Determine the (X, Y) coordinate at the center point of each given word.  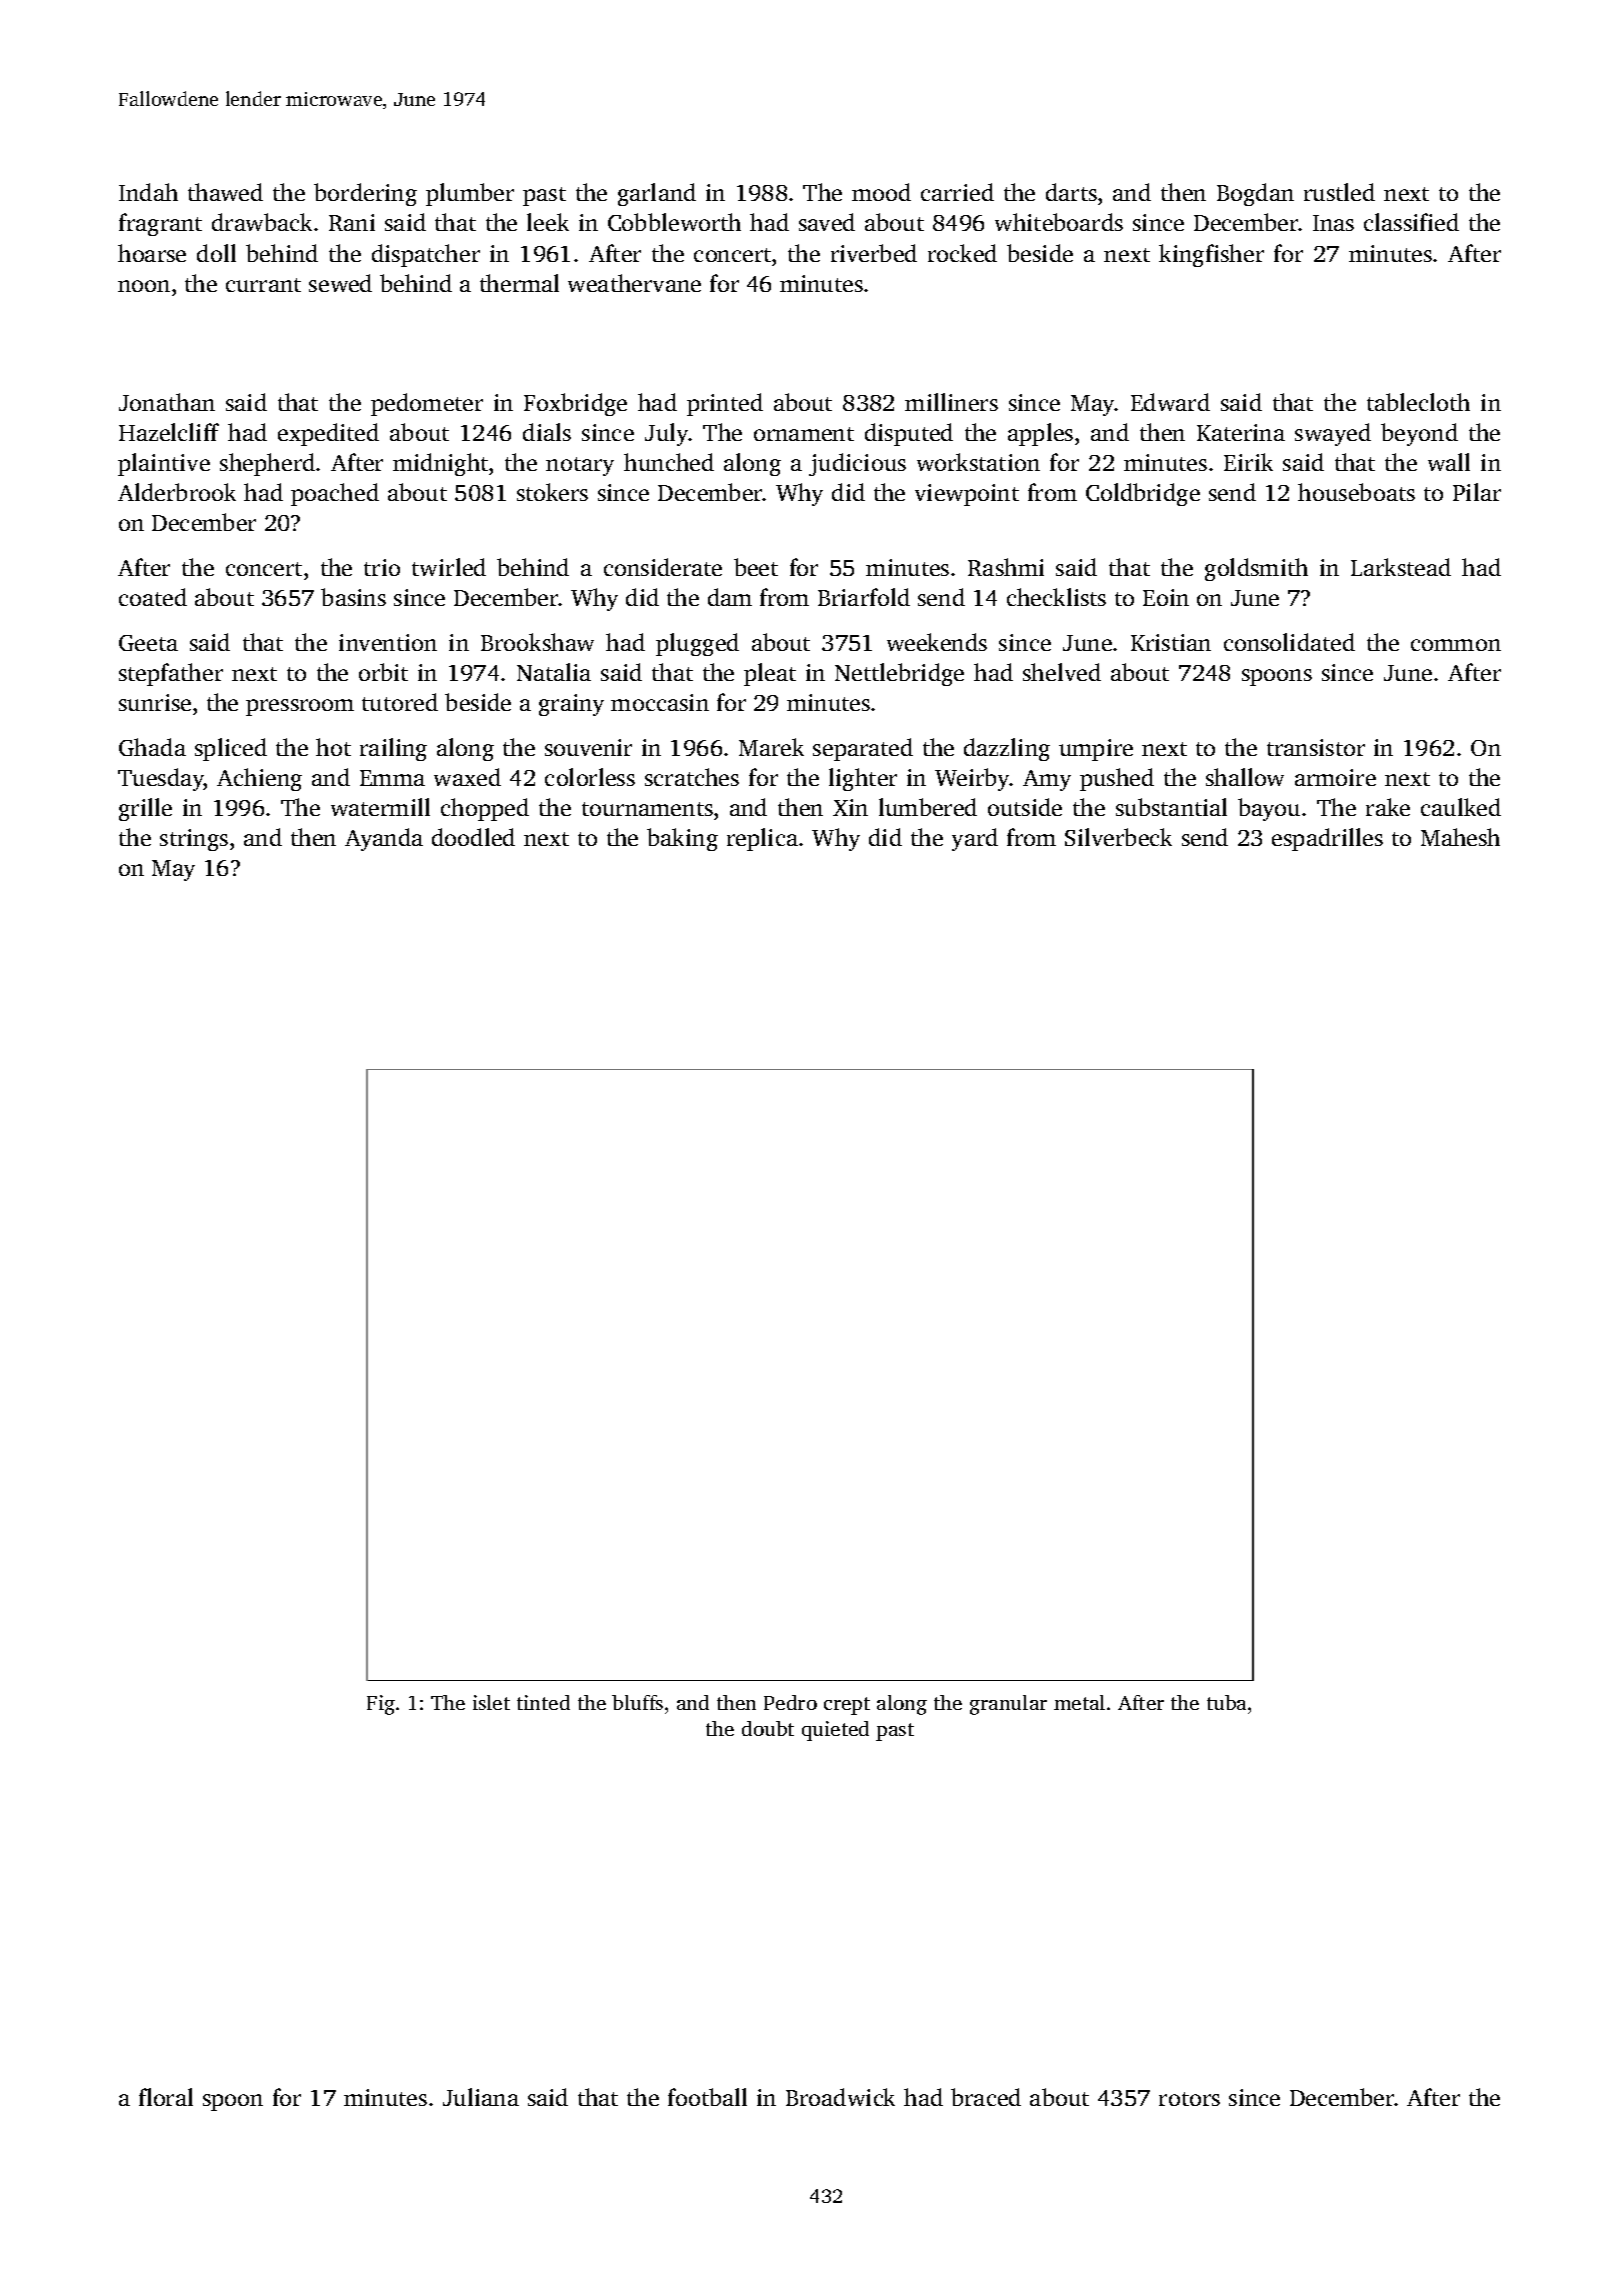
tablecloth (1418, 402)
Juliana (481, 2097)
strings (194, 840)
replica (762, 839)
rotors (1189, 2099)
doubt (768, 1728)
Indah (148, 192)
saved (827, 222)
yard (975, 839)
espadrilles (1327, 839)
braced (986, 2097)
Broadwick (840, 2097)
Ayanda (384, 839)
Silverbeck (1118, 837)
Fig (381, 1705)
